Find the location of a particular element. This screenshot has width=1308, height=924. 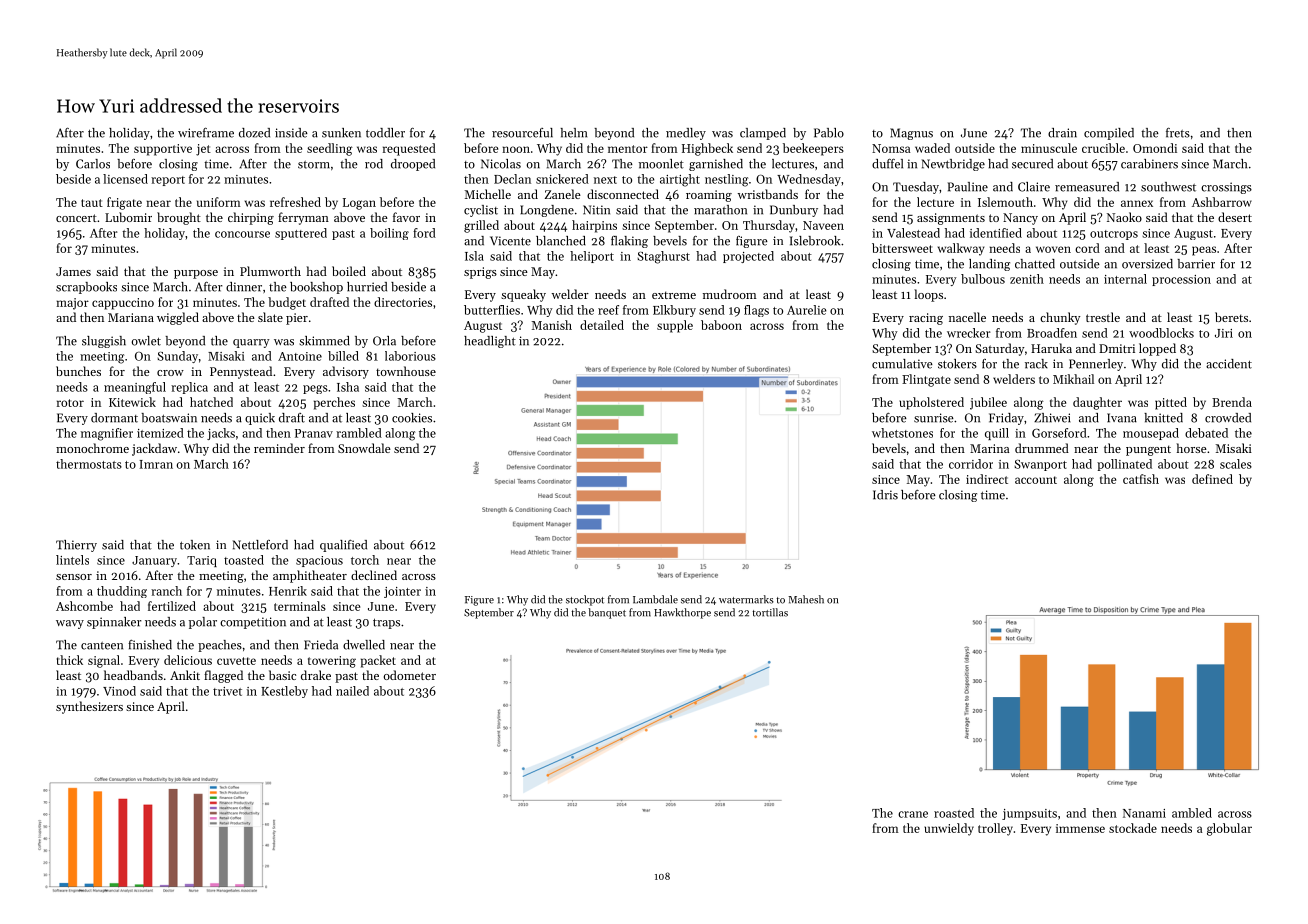

meaningful is located at coordinates (135, 388).
